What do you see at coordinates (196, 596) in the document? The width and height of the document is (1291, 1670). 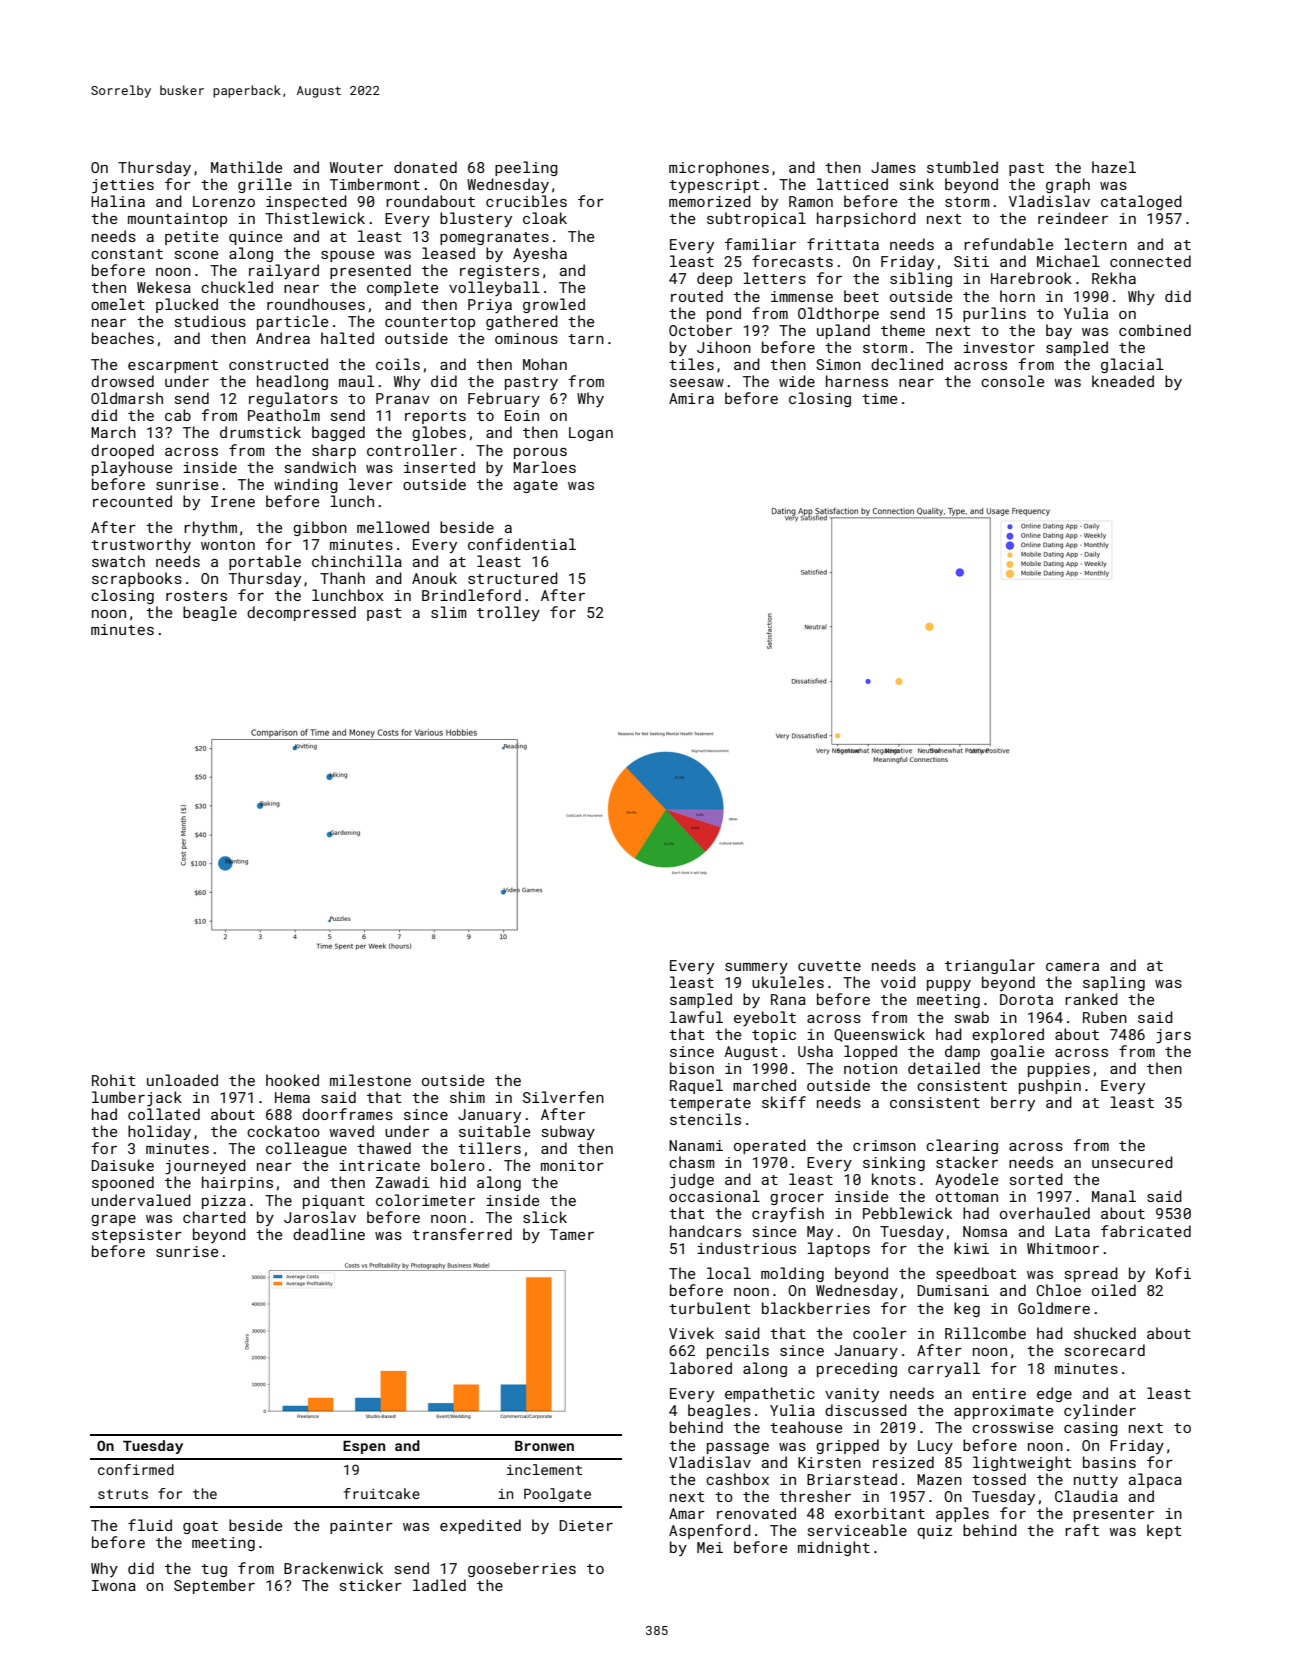 I see `rosters` at bounding box center [196, 596].
